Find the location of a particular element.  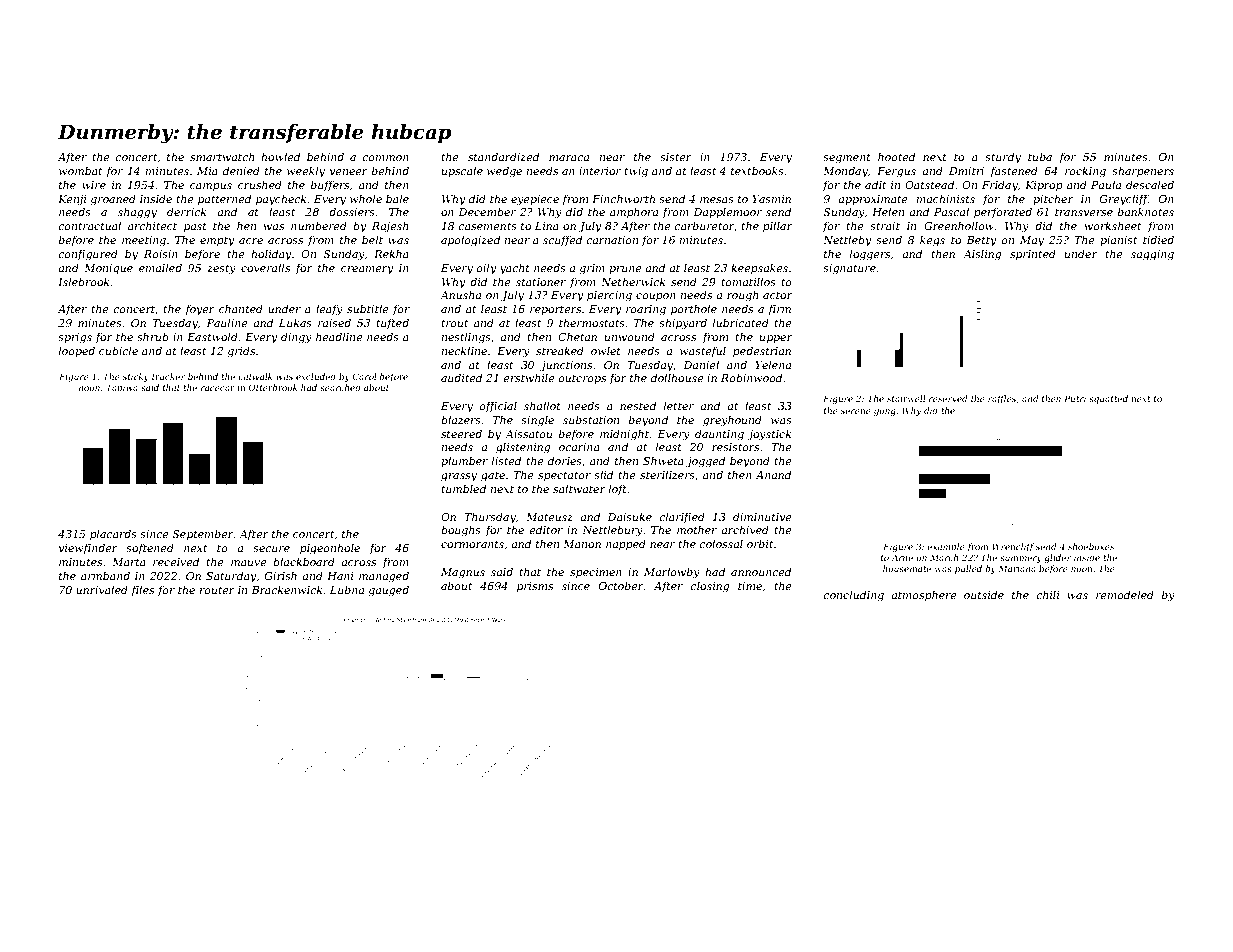

wire is located at coordinates (94, 185).
